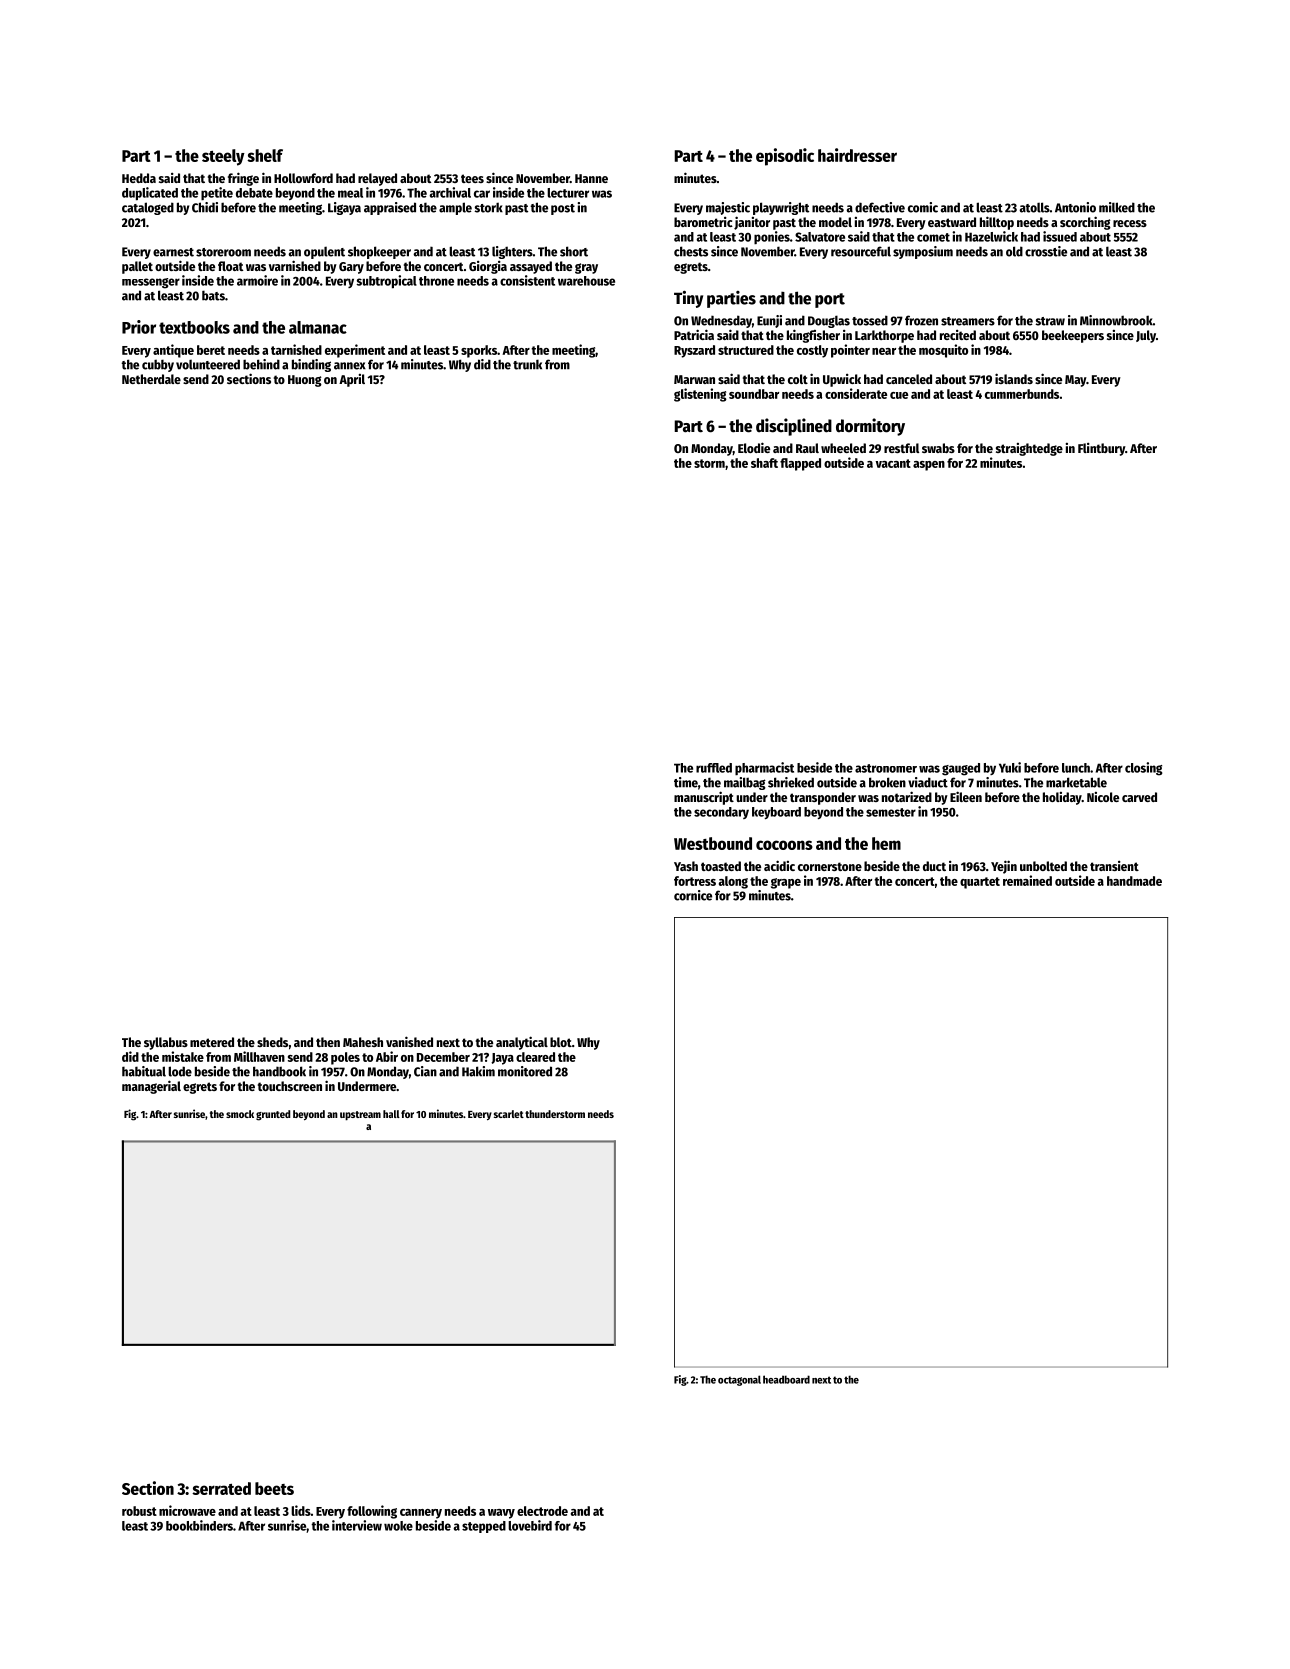  I want to click on episodic, so click(785, 157).
